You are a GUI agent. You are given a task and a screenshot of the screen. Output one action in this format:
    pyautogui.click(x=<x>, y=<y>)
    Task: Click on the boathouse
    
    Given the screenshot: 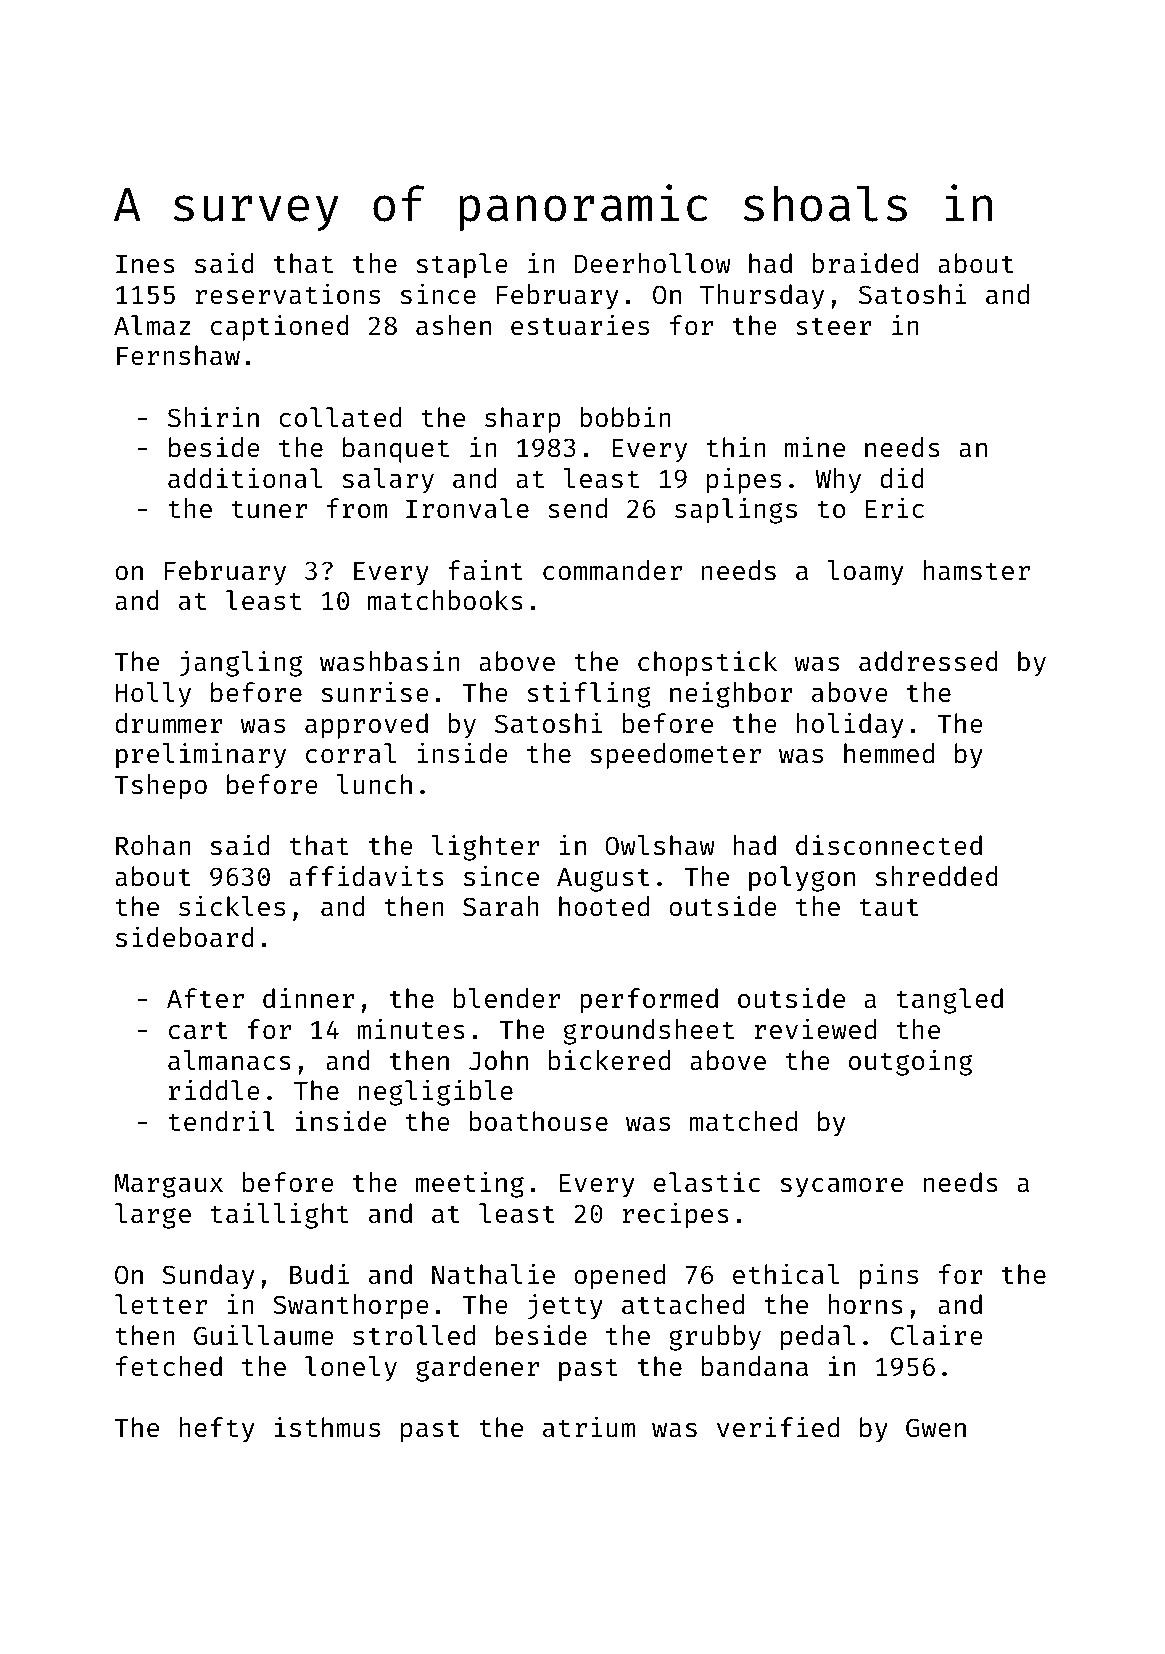 What is the action you would take?
    pyautogui.click(x=539, y=1121)
